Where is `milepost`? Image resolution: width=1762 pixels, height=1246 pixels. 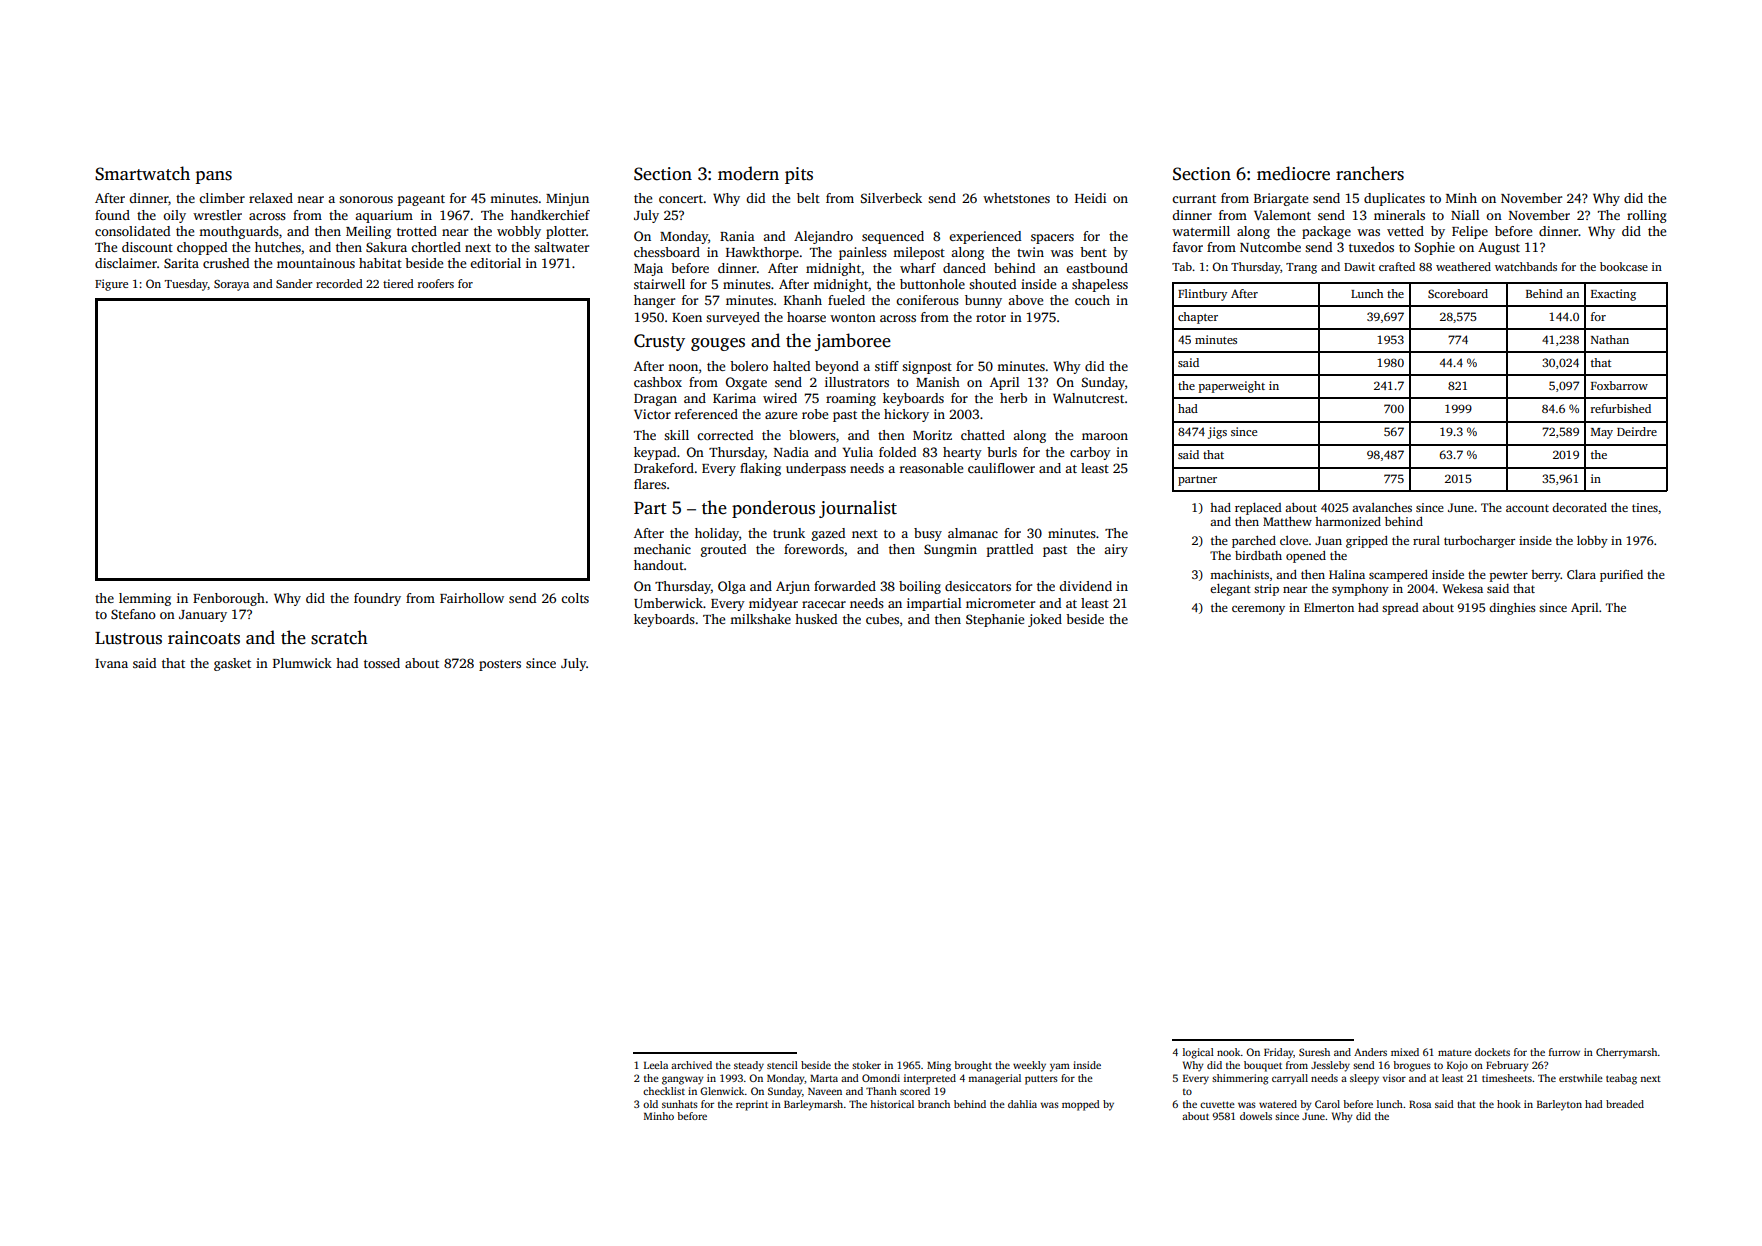 milepost is located at coordinates (919, 253).
